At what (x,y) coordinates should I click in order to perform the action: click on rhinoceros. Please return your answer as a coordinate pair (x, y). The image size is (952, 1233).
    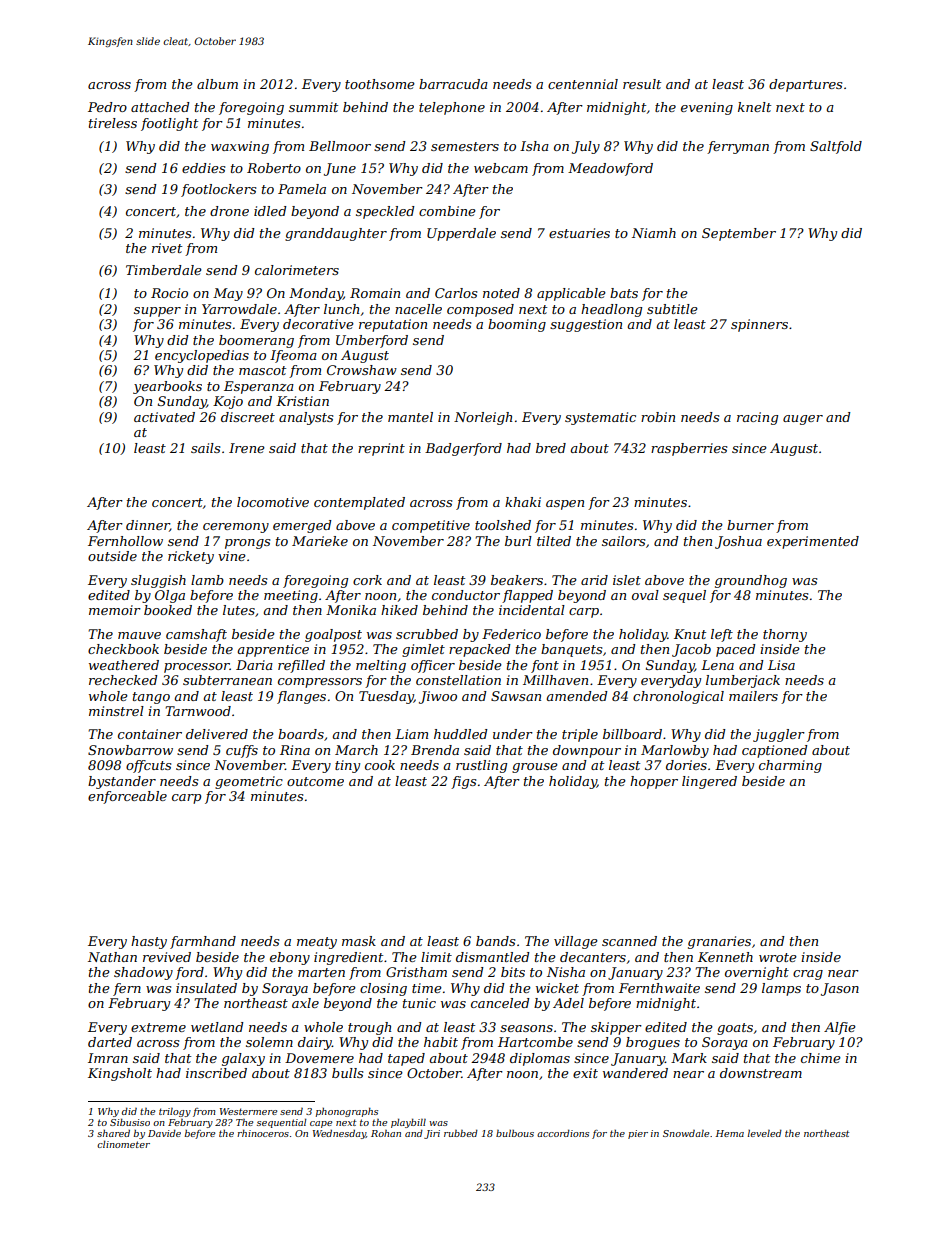
    Looking at the image, I should click on (263, 1133).
